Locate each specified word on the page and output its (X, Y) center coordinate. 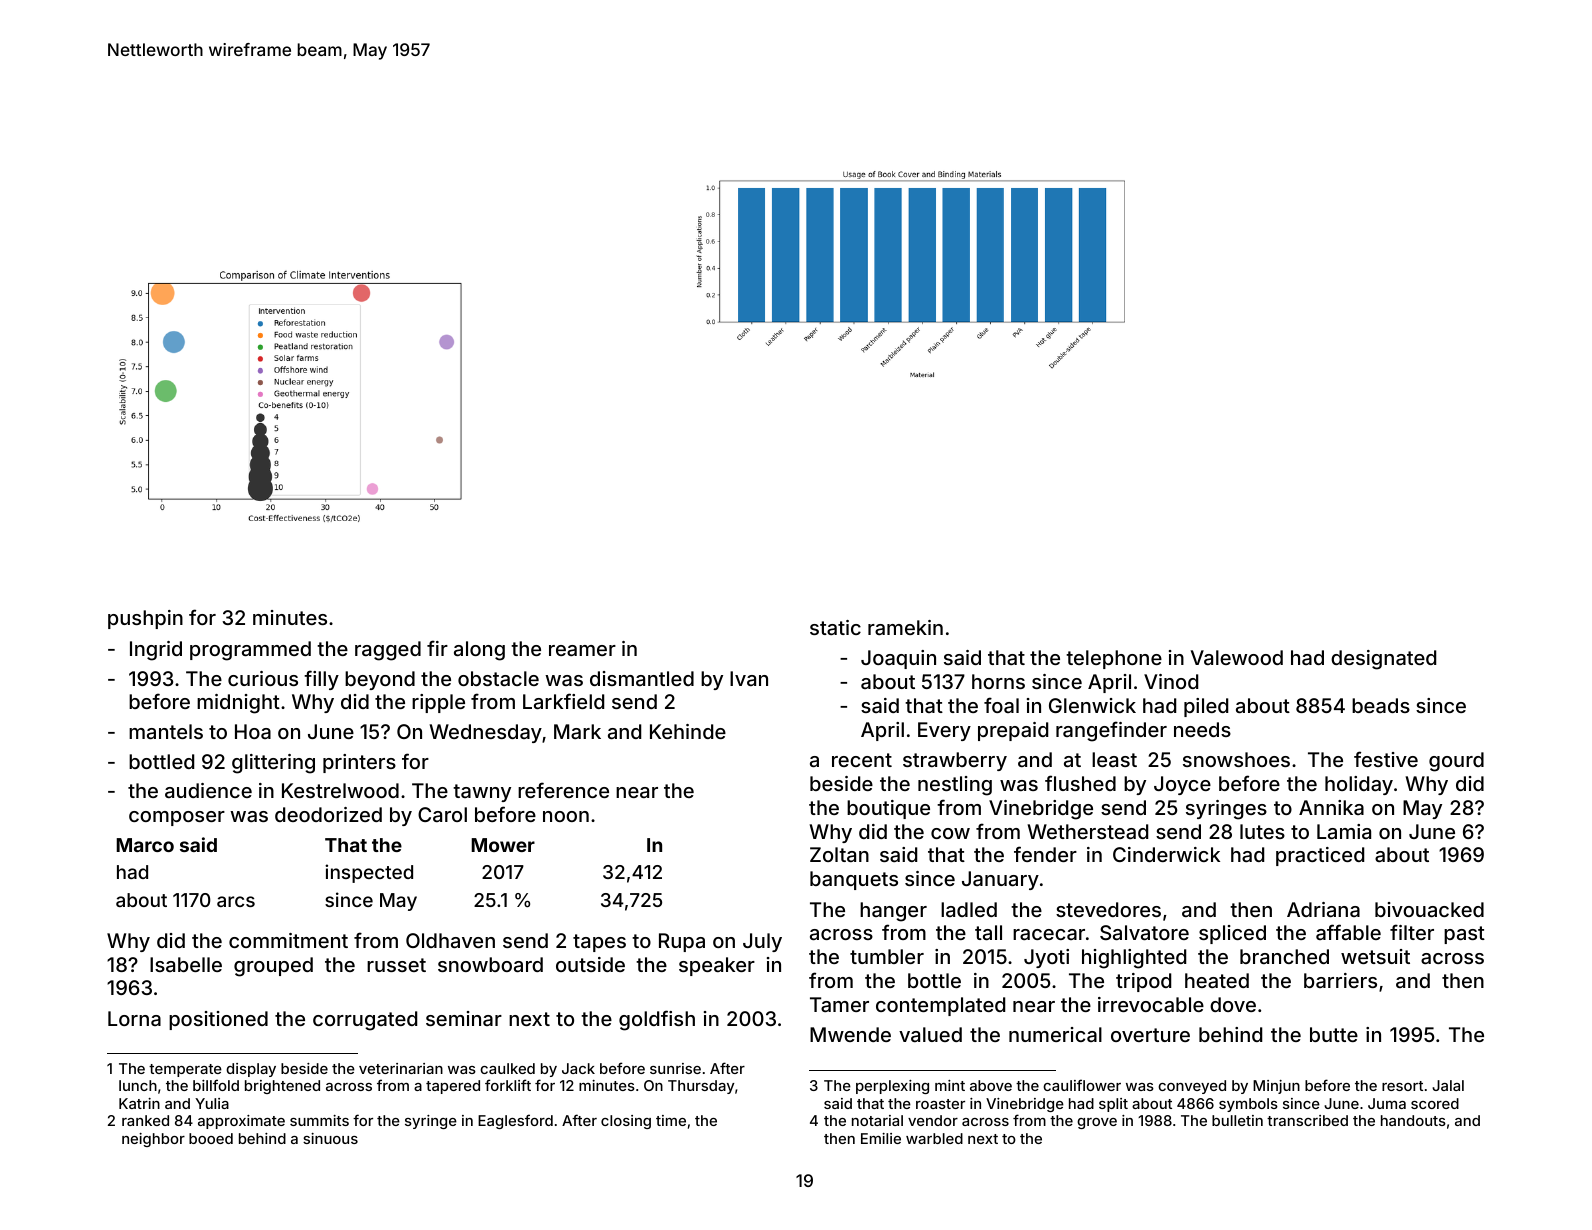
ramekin (905, 627)
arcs (236, 901)
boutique (888, 809)
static (835, 627)
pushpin (145, 619)
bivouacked (1429, 909)
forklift (508, 1085)
